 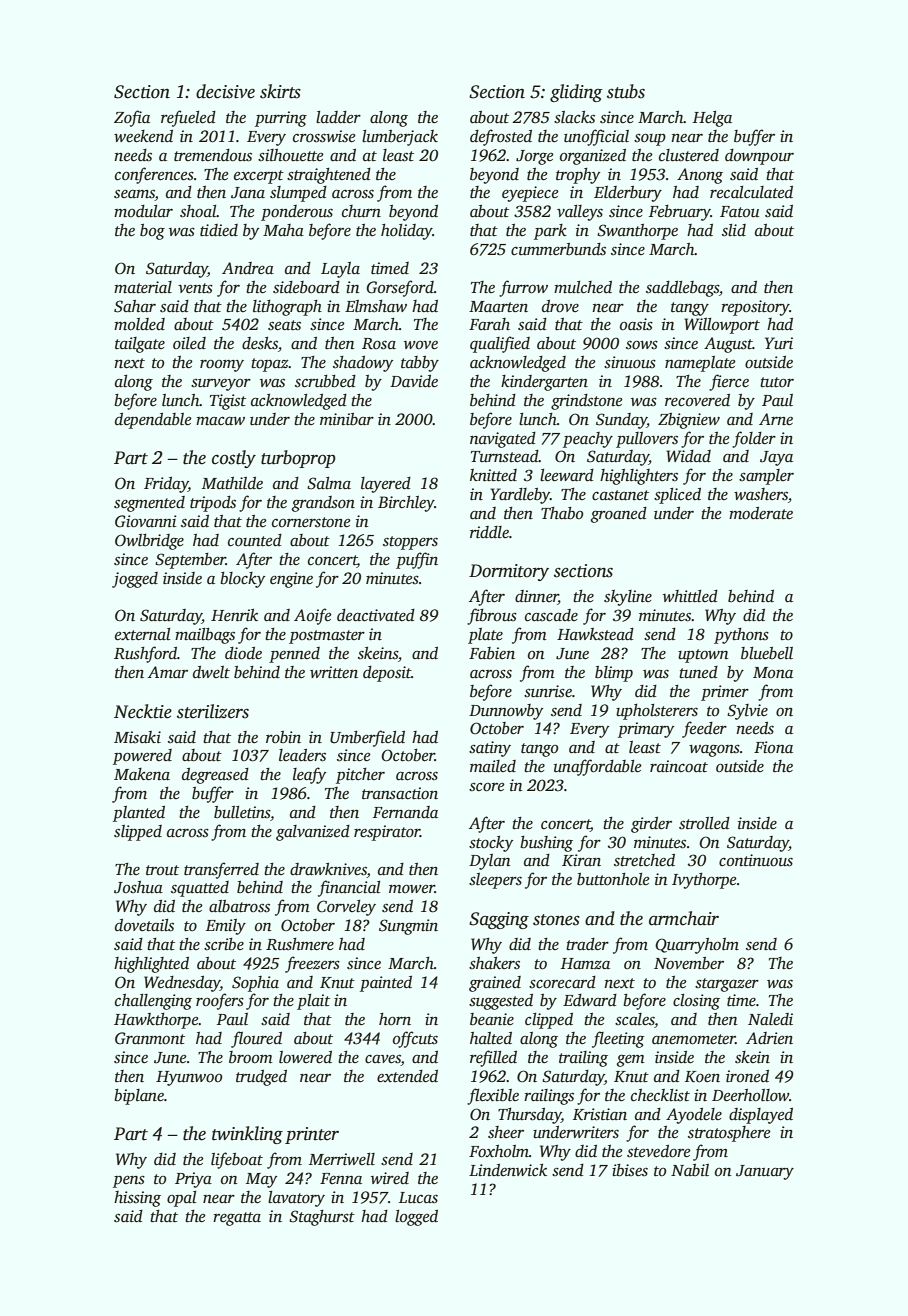 What do you see at coordinates (490, 749) in the screenshot?
I see `satiny` at bounding box center [490, 749].
